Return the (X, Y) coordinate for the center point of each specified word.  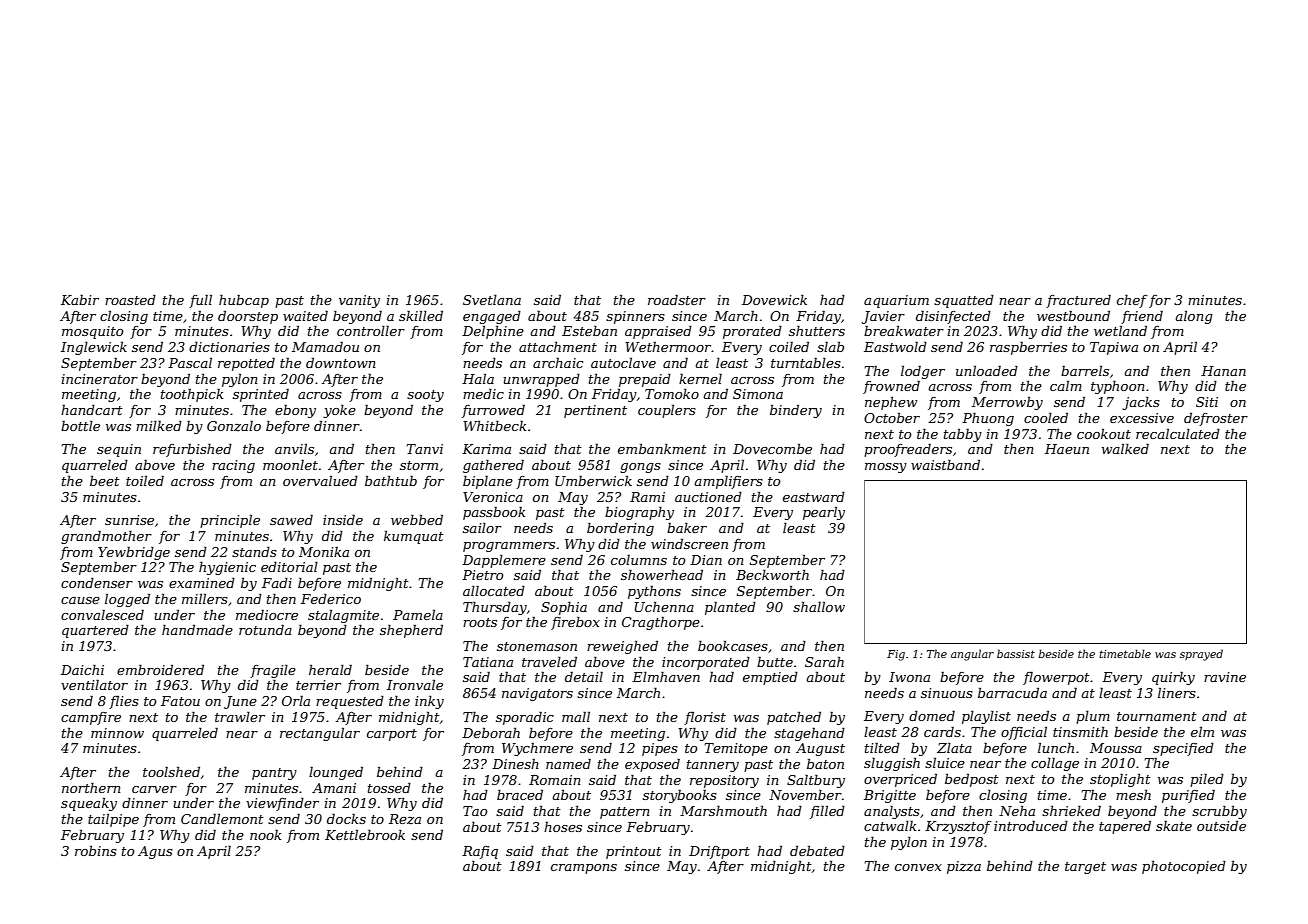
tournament (1157, 716)
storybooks (680, 796)
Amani (334, 788)
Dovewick (774, 300)
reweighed (622, 647)
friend (1142, 317)
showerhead (662, 574)
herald (330, 669)
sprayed (1201, 655)
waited (305, 315)
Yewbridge (134, 553)
